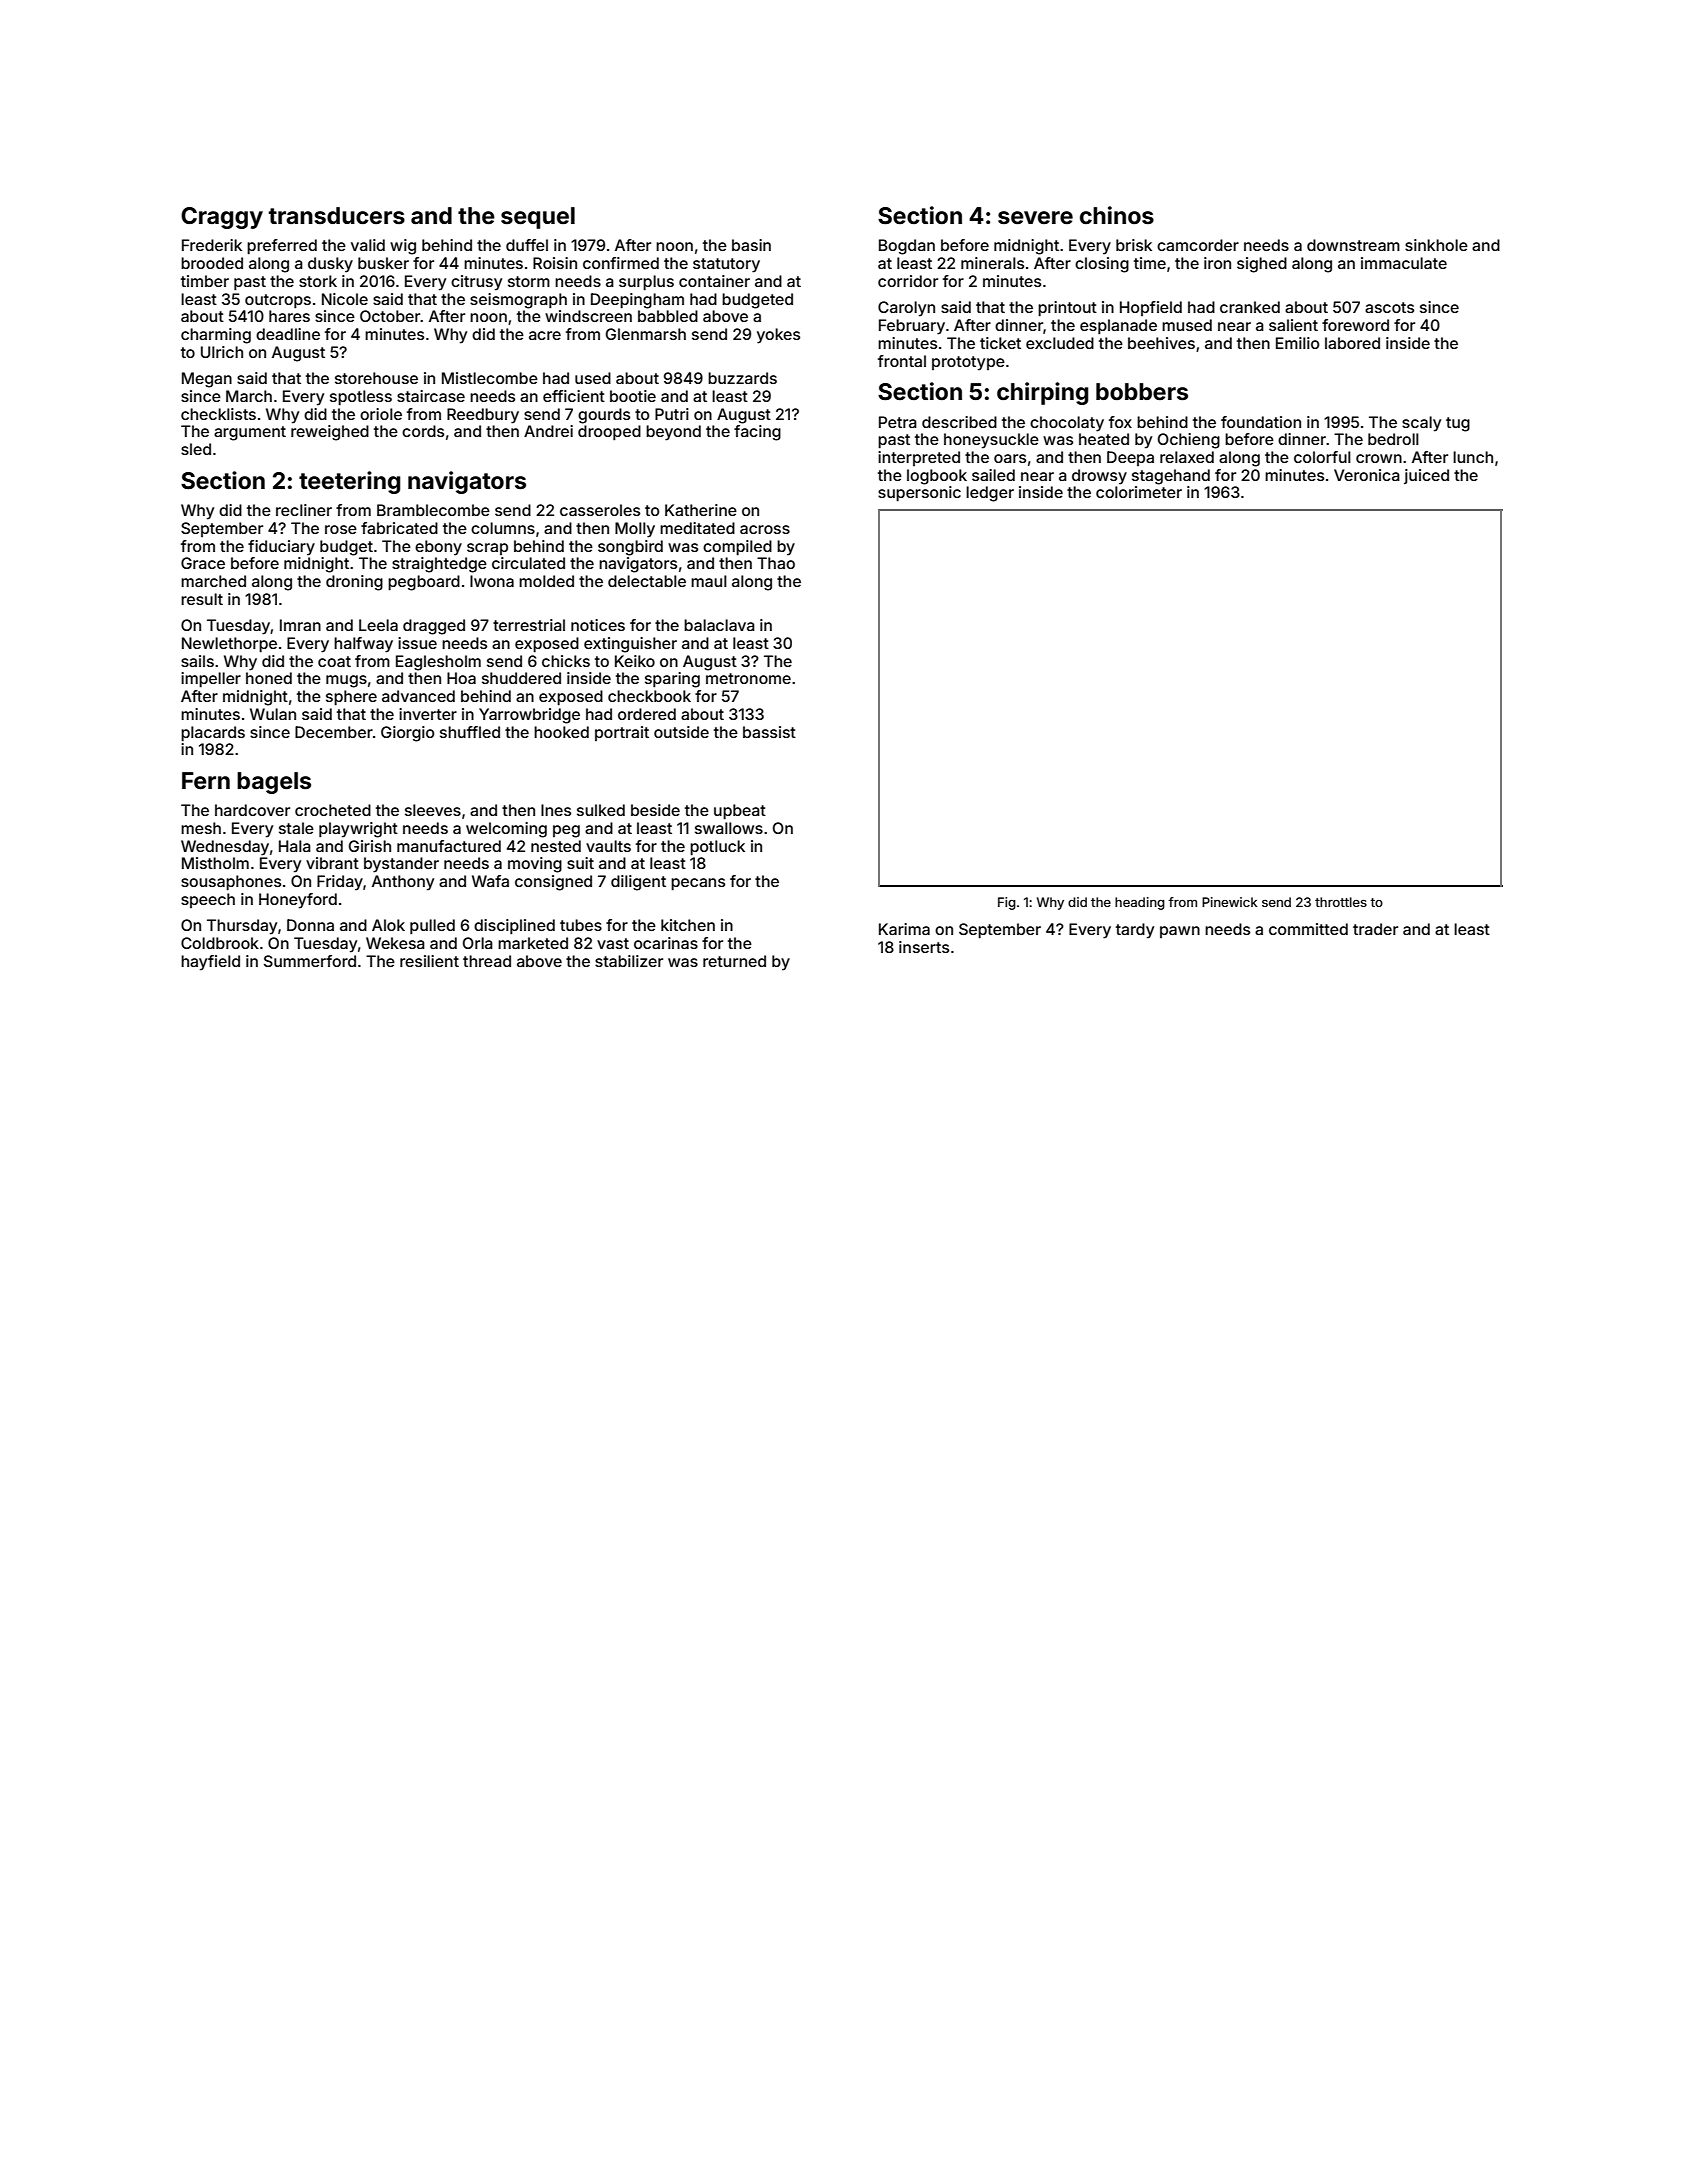  I want to click on chinos, so click(1117, 215).
